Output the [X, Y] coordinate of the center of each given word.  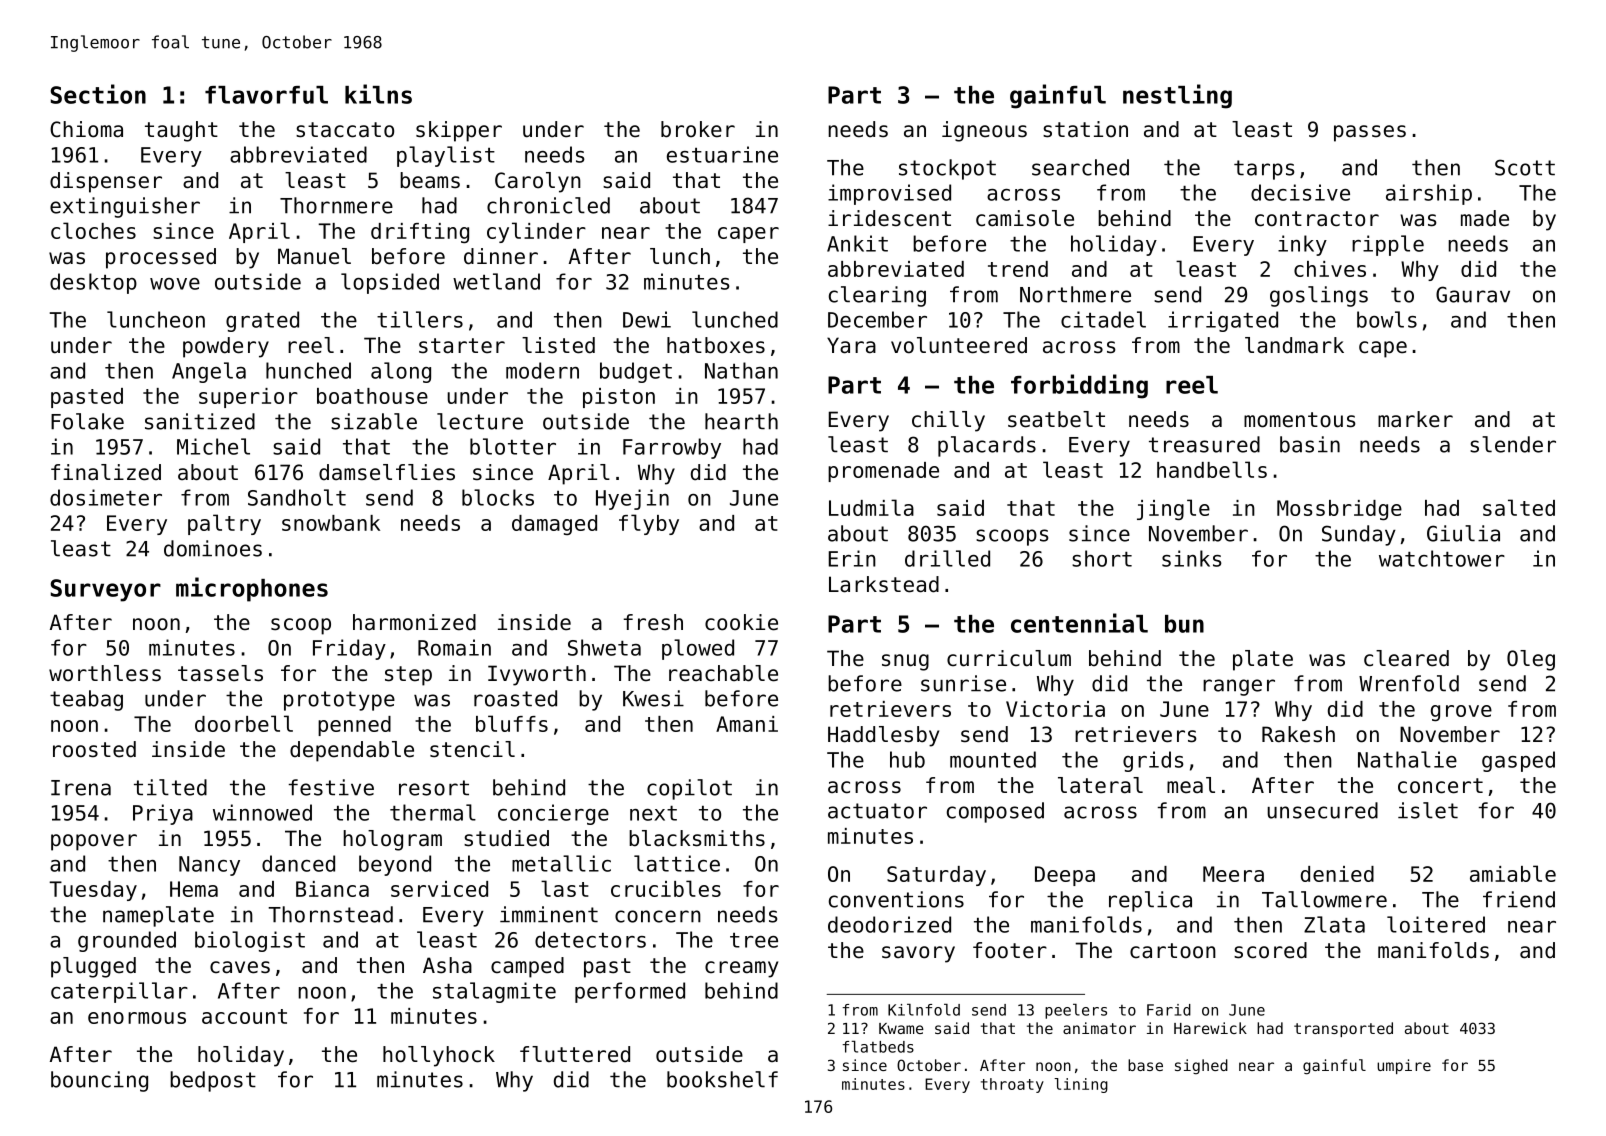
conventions [896, 899]
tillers [420, 319]
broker [698, 129]
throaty [1012, 1085]
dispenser [106, 182]
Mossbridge [1339, 510]
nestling [1177, 96]
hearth [741, 421]
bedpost [213, 1081]
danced [298, 863]
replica [1150, 901]
